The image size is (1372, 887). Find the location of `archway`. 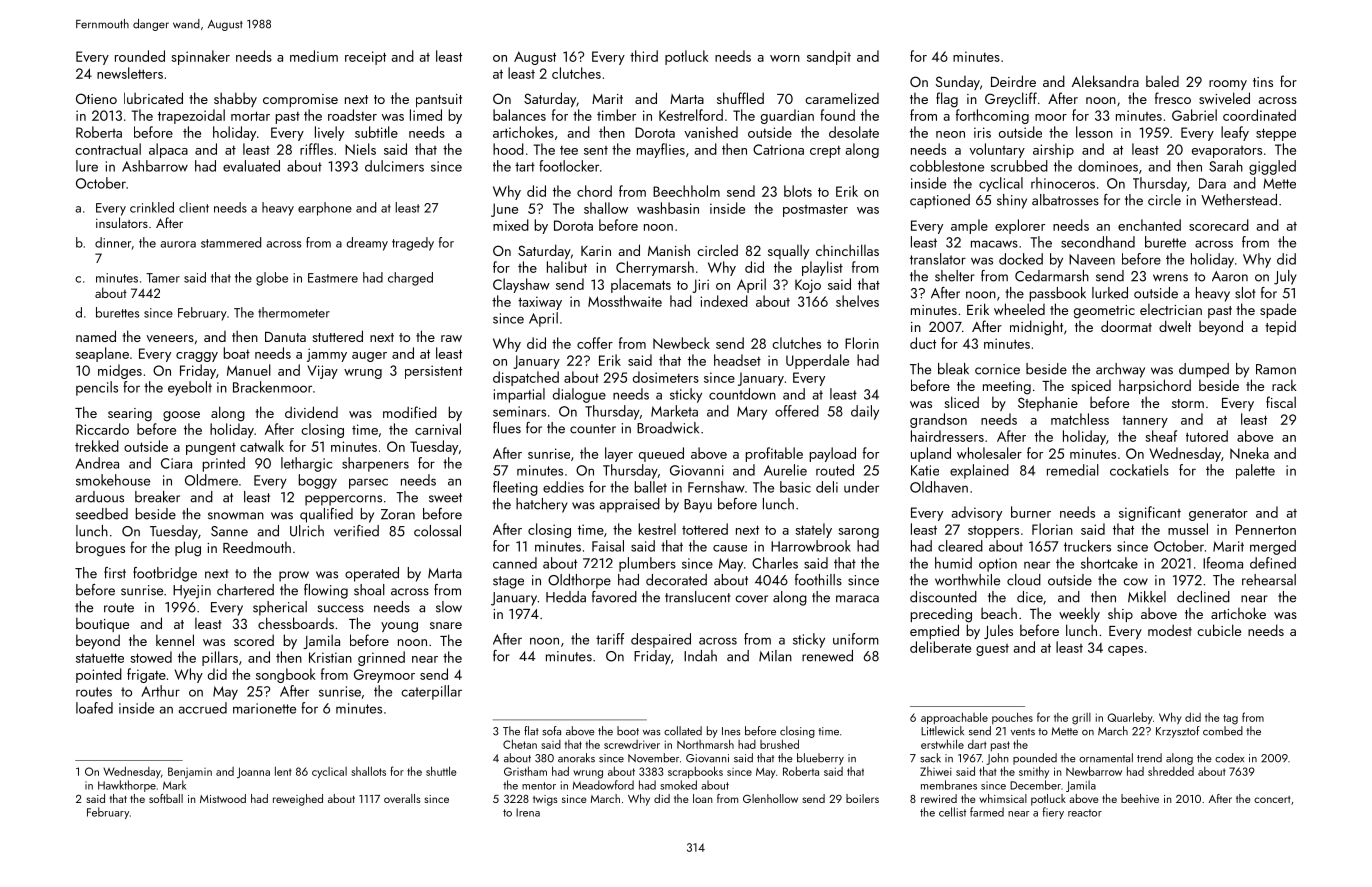

archway is located at coordinates (1120, 370).
